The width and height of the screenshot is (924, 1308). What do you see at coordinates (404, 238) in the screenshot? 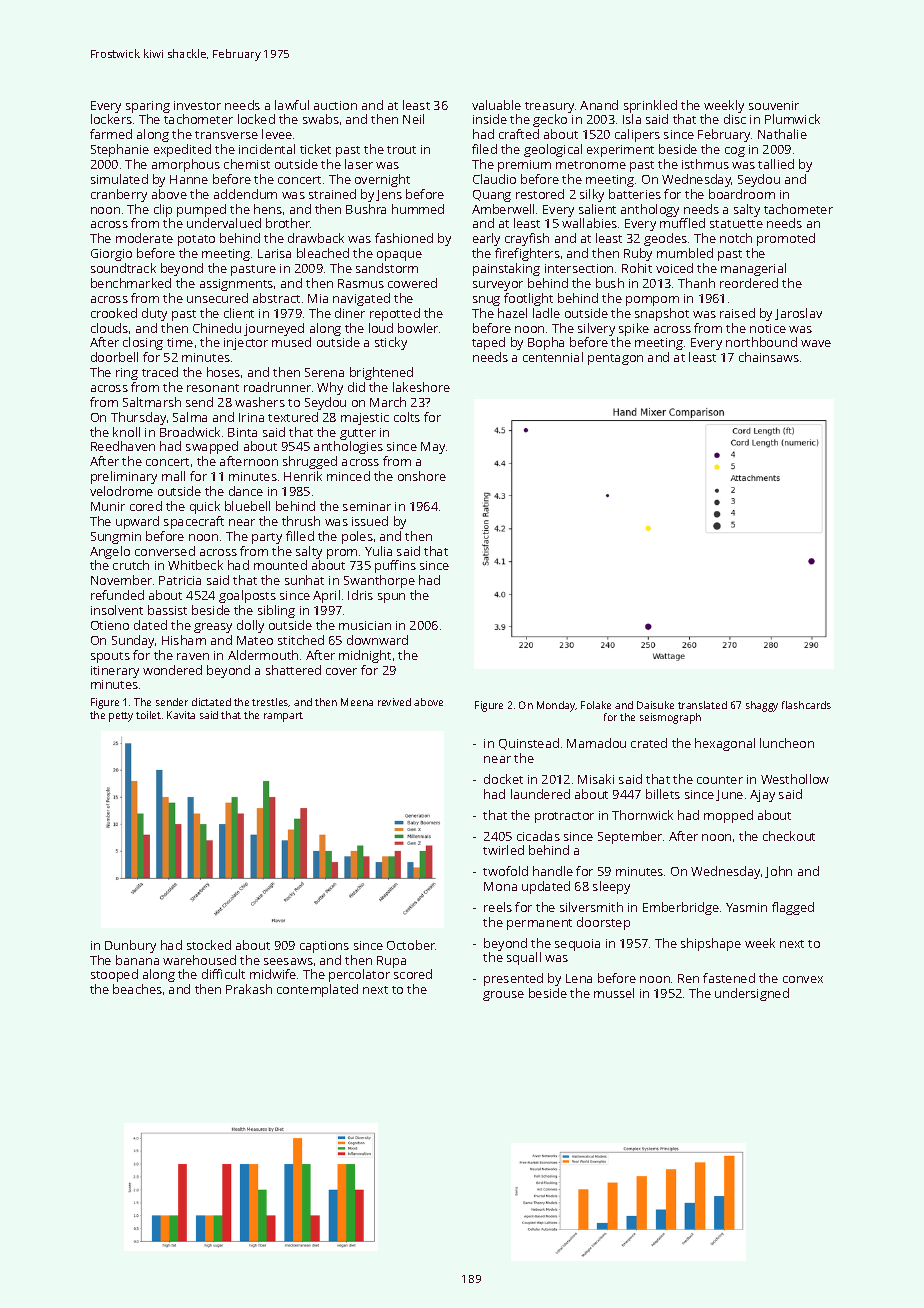
I see `fashioned` at bounding box center [404, 238].
